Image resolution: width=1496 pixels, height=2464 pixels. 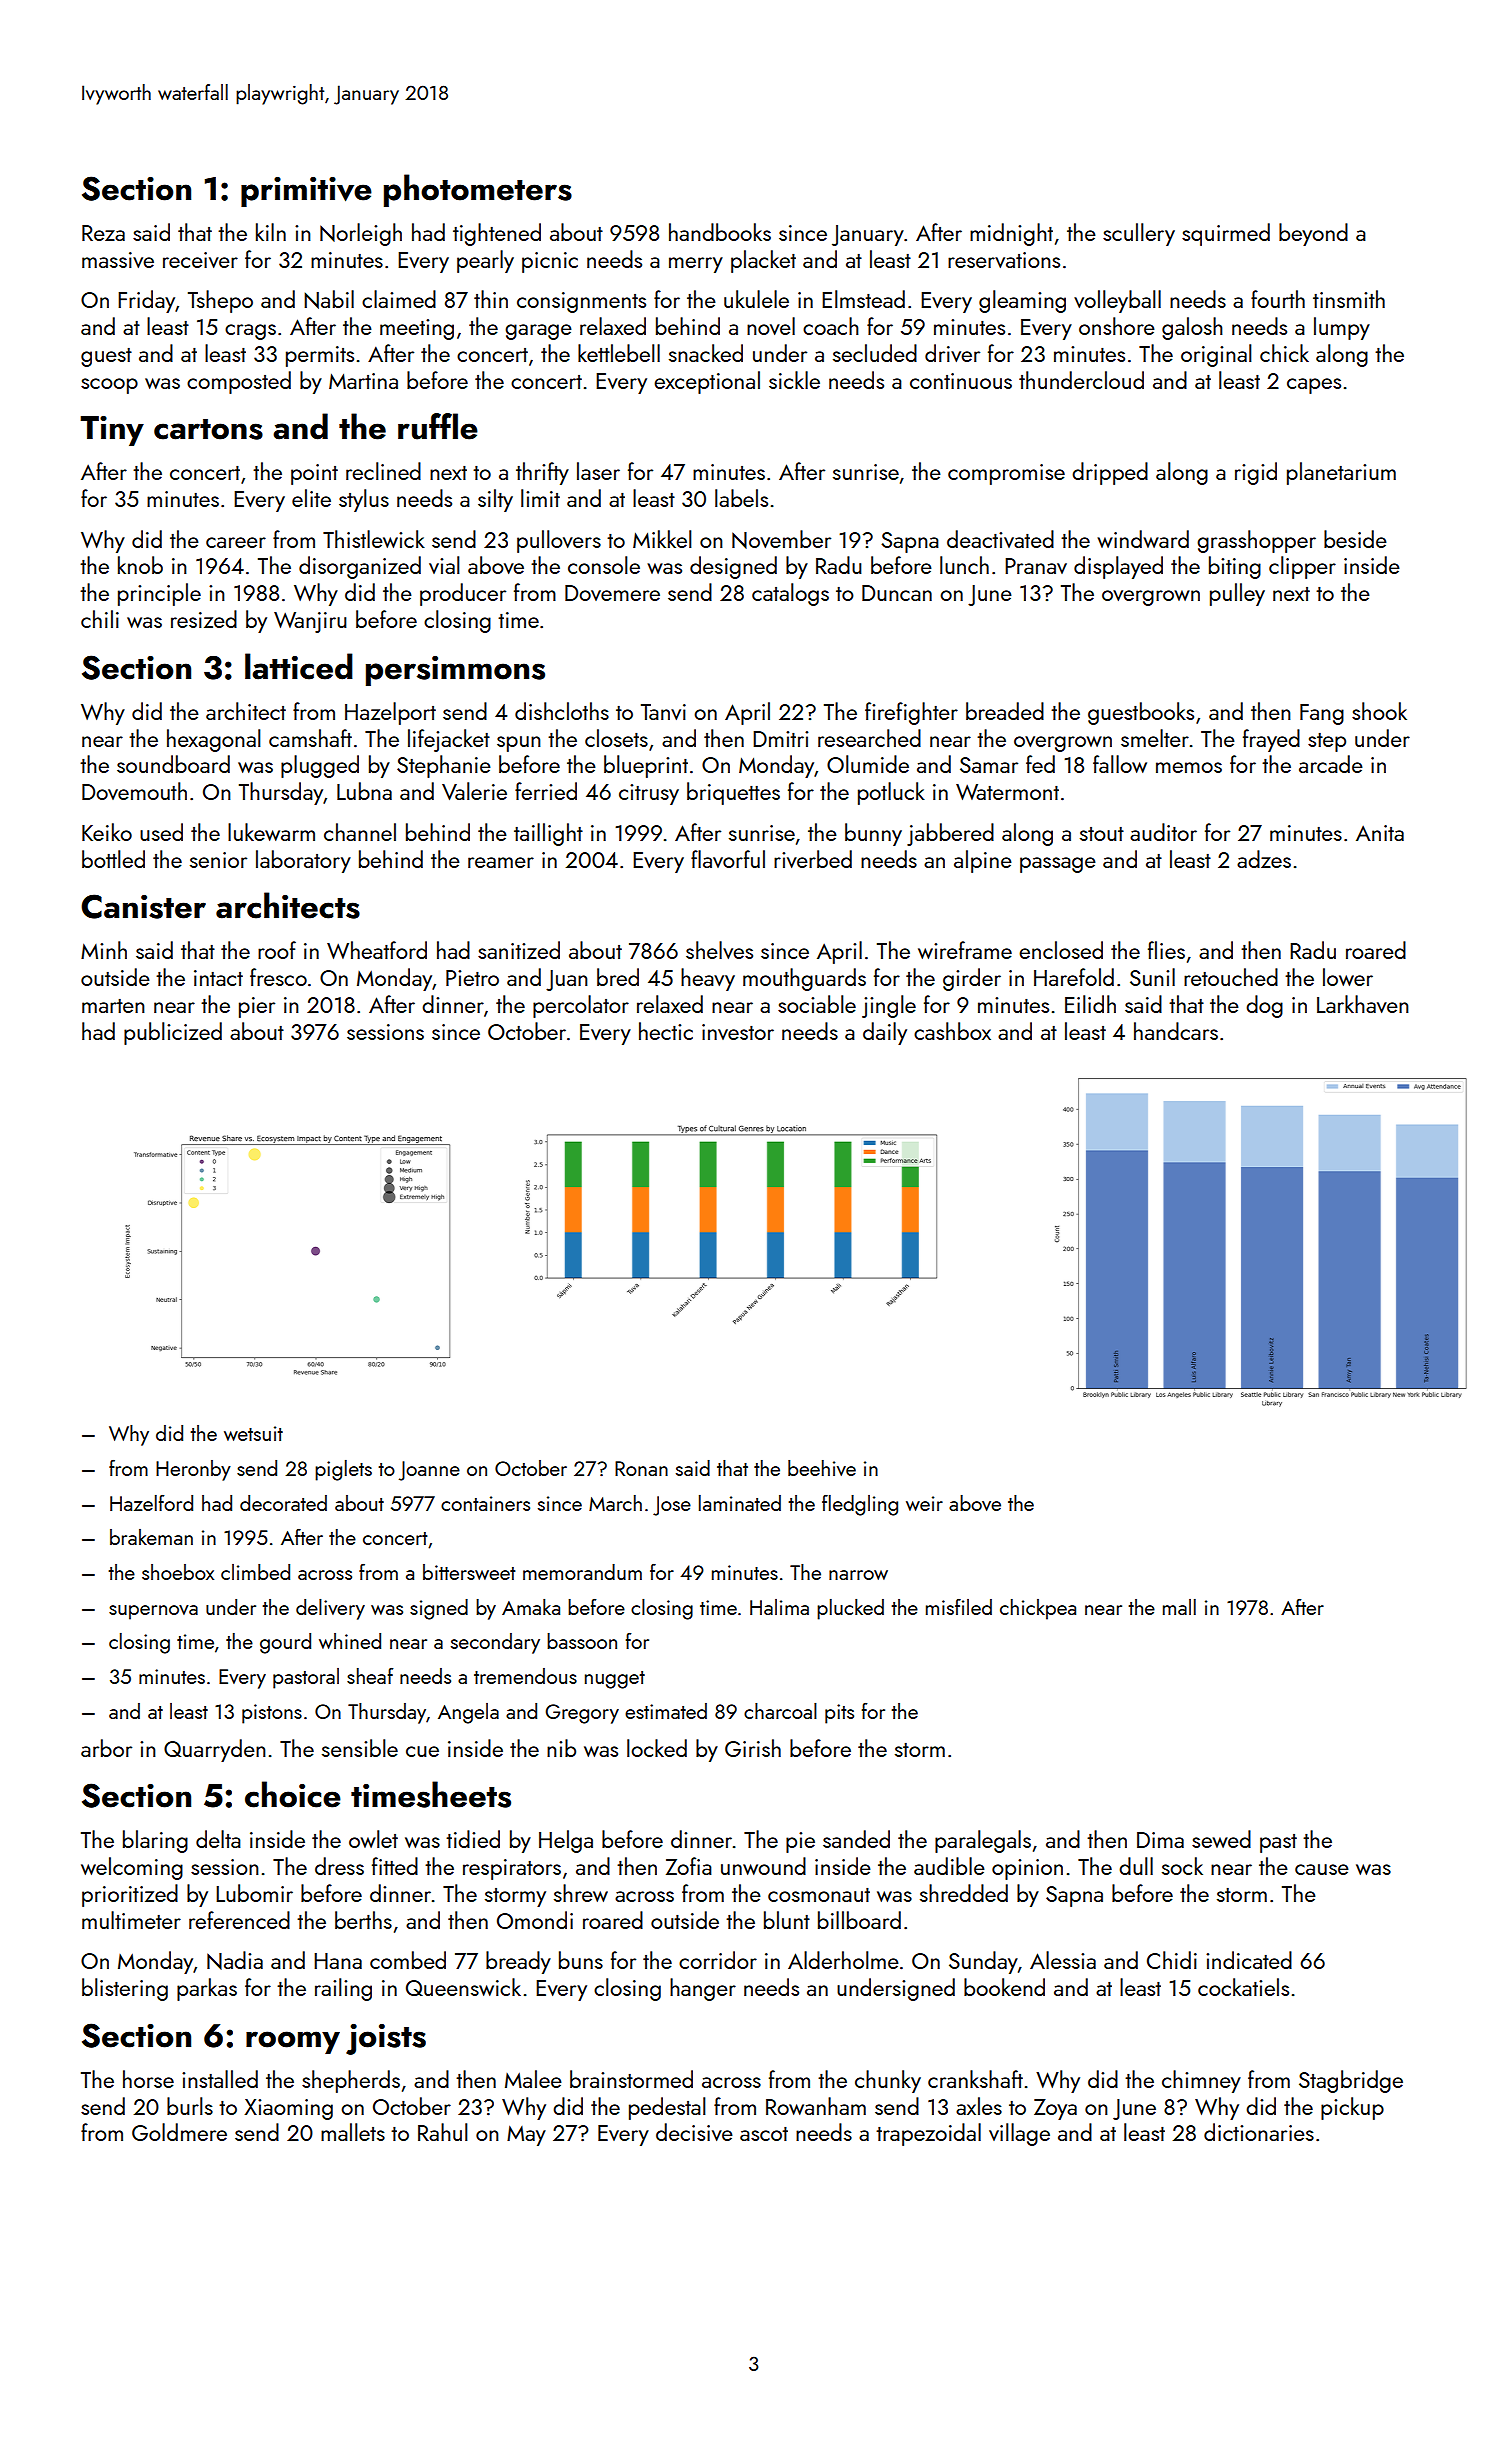 I want to click on dishcloths, so click(x=562, y=711).
